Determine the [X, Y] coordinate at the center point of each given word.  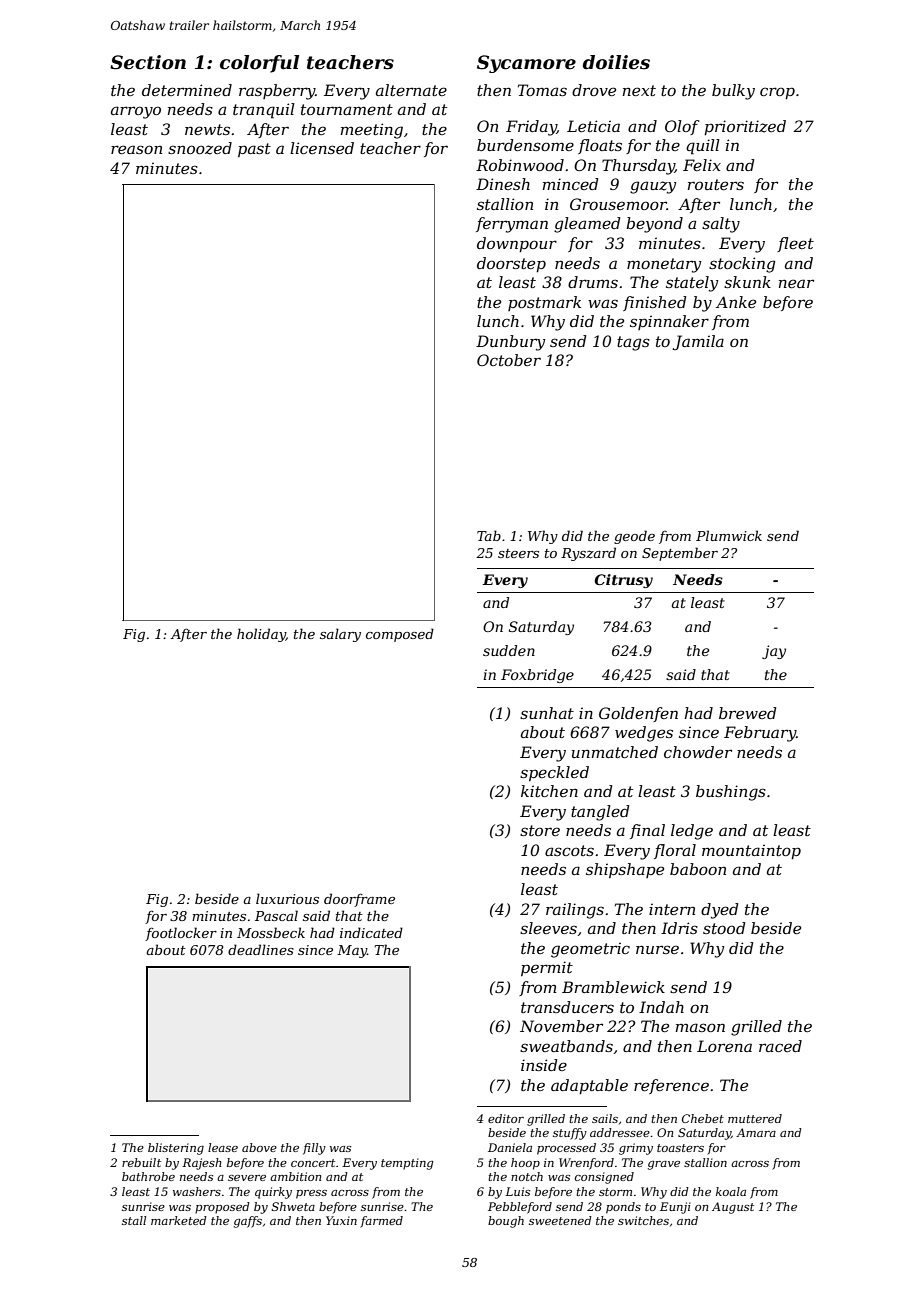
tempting [407, 1164]
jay [774, 652]
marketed [179, 1220]
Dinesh [503, 184]
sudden [509, 650]
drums [593, 282]
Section [148, 62]
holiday [261, 635]
